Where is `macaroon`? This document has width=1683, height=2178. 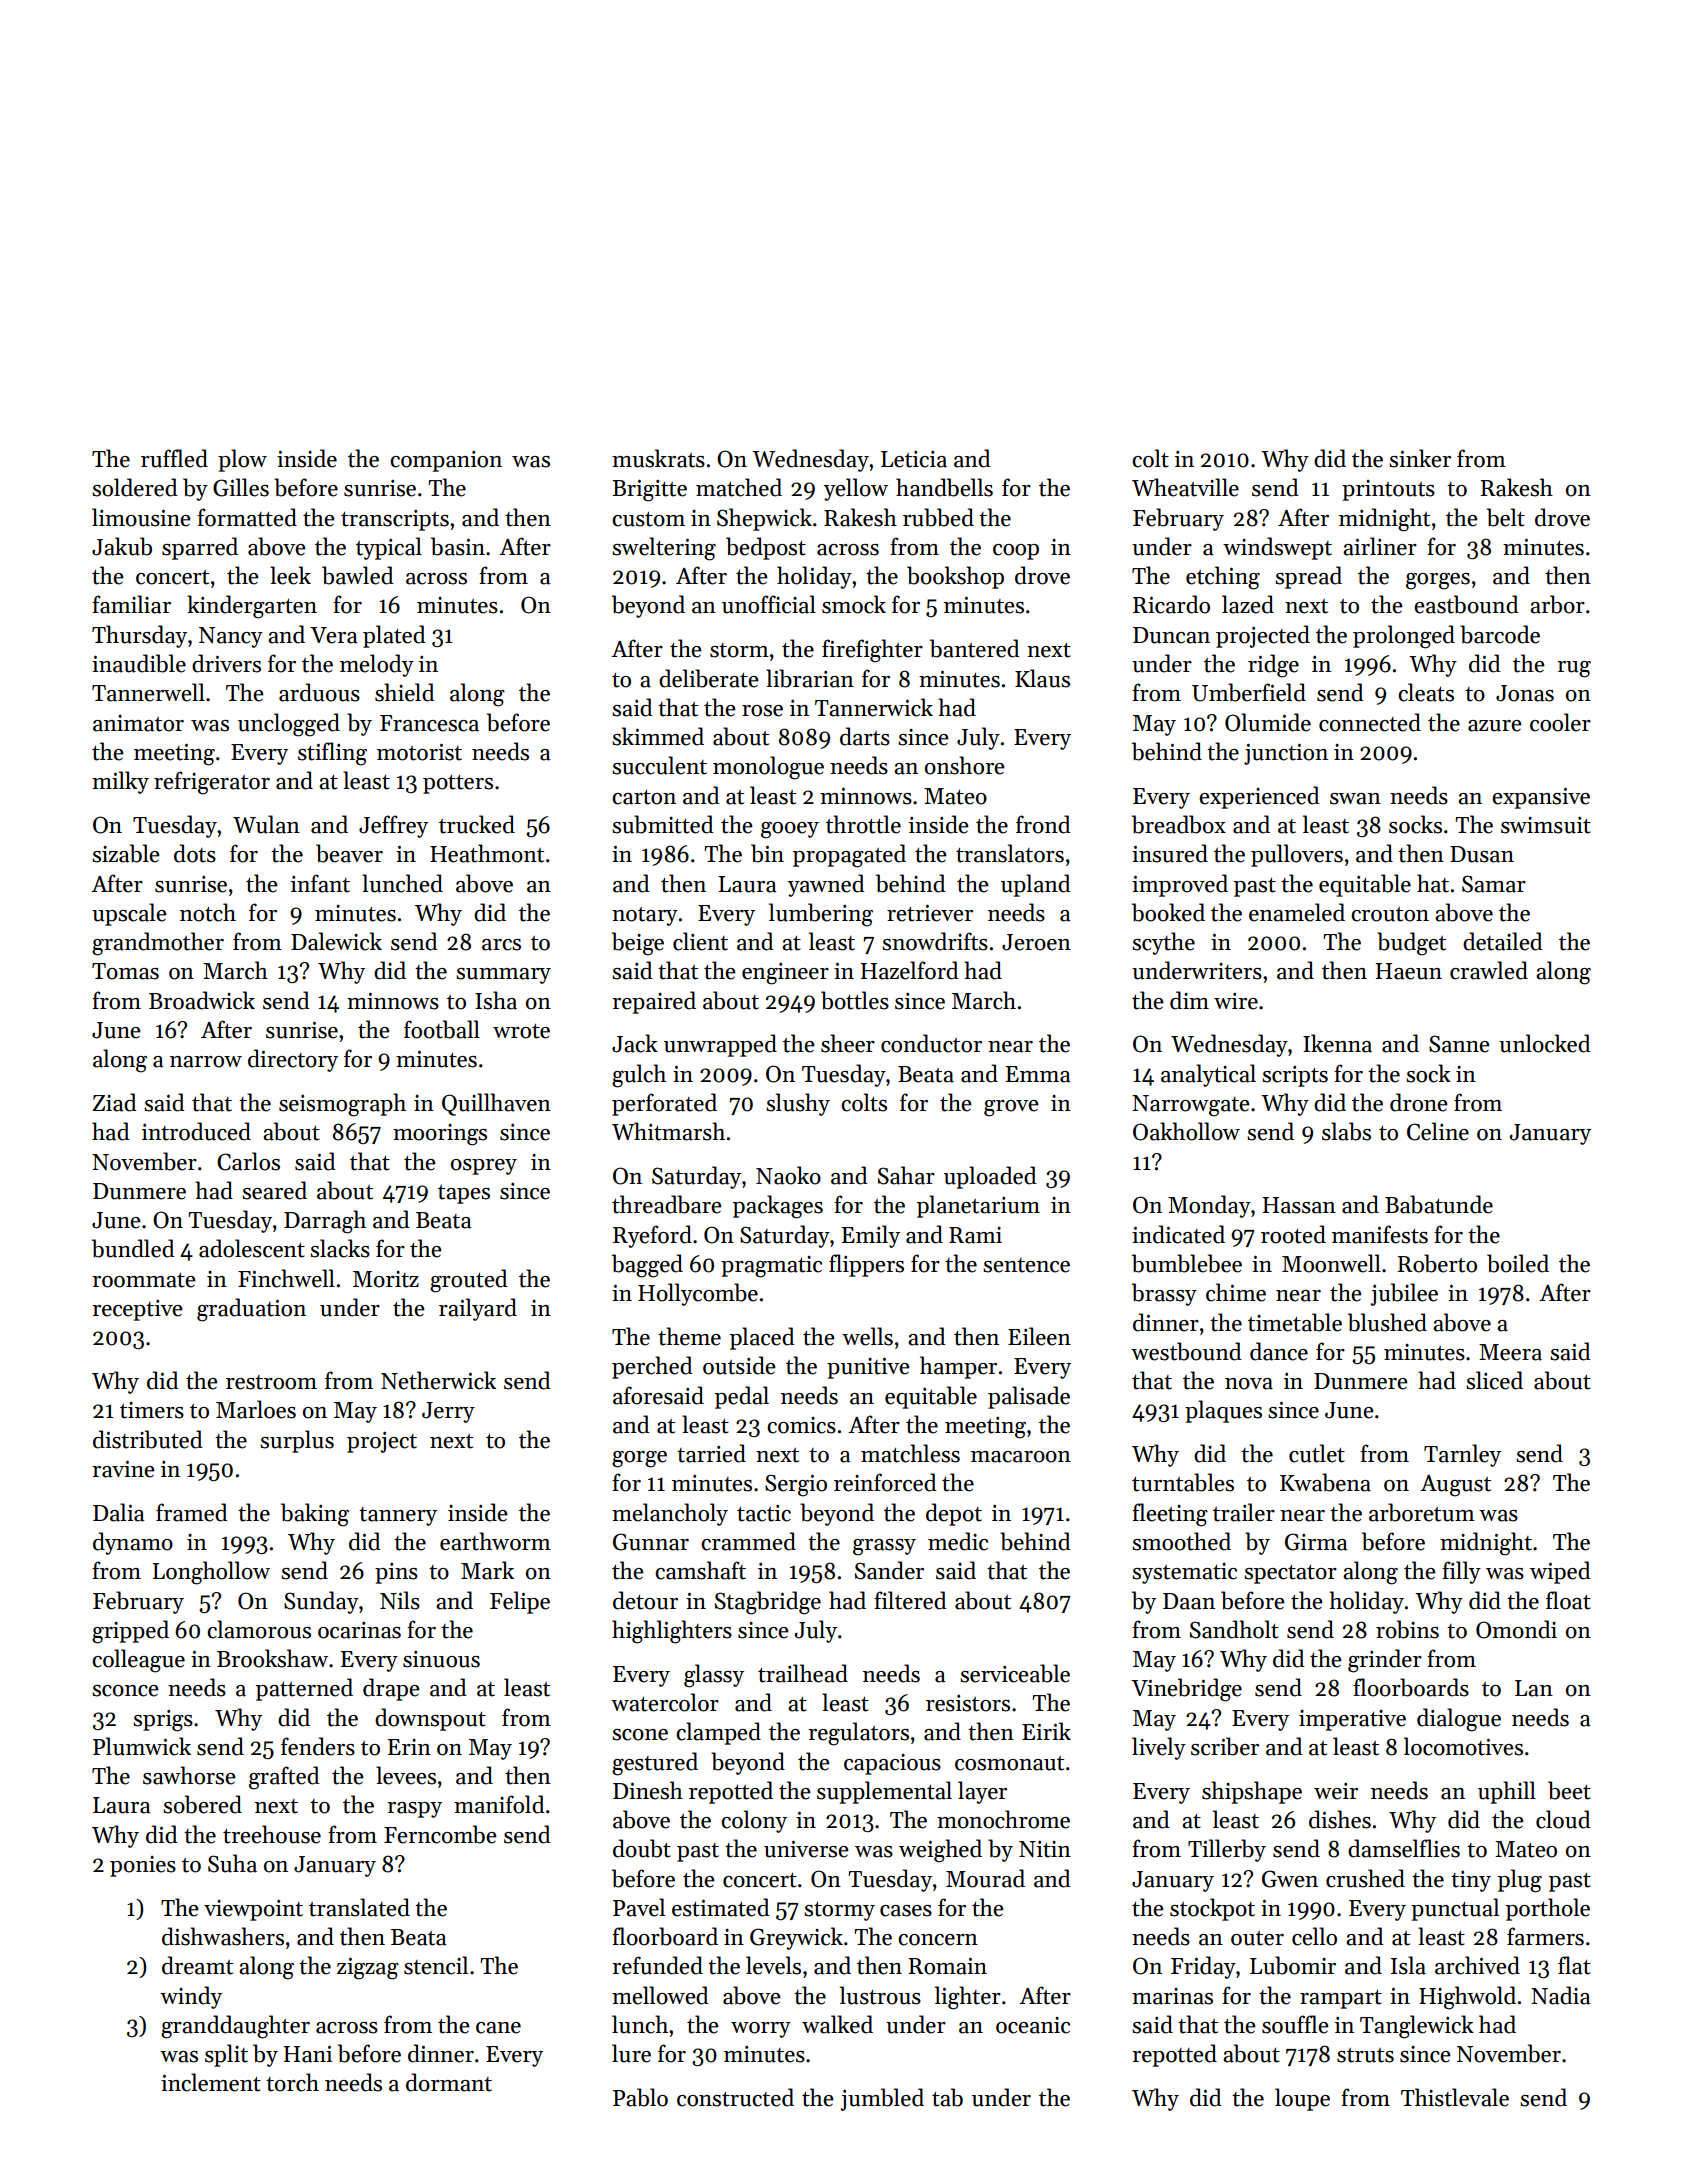
macaroon is located at coordinates (1021, 1457).
